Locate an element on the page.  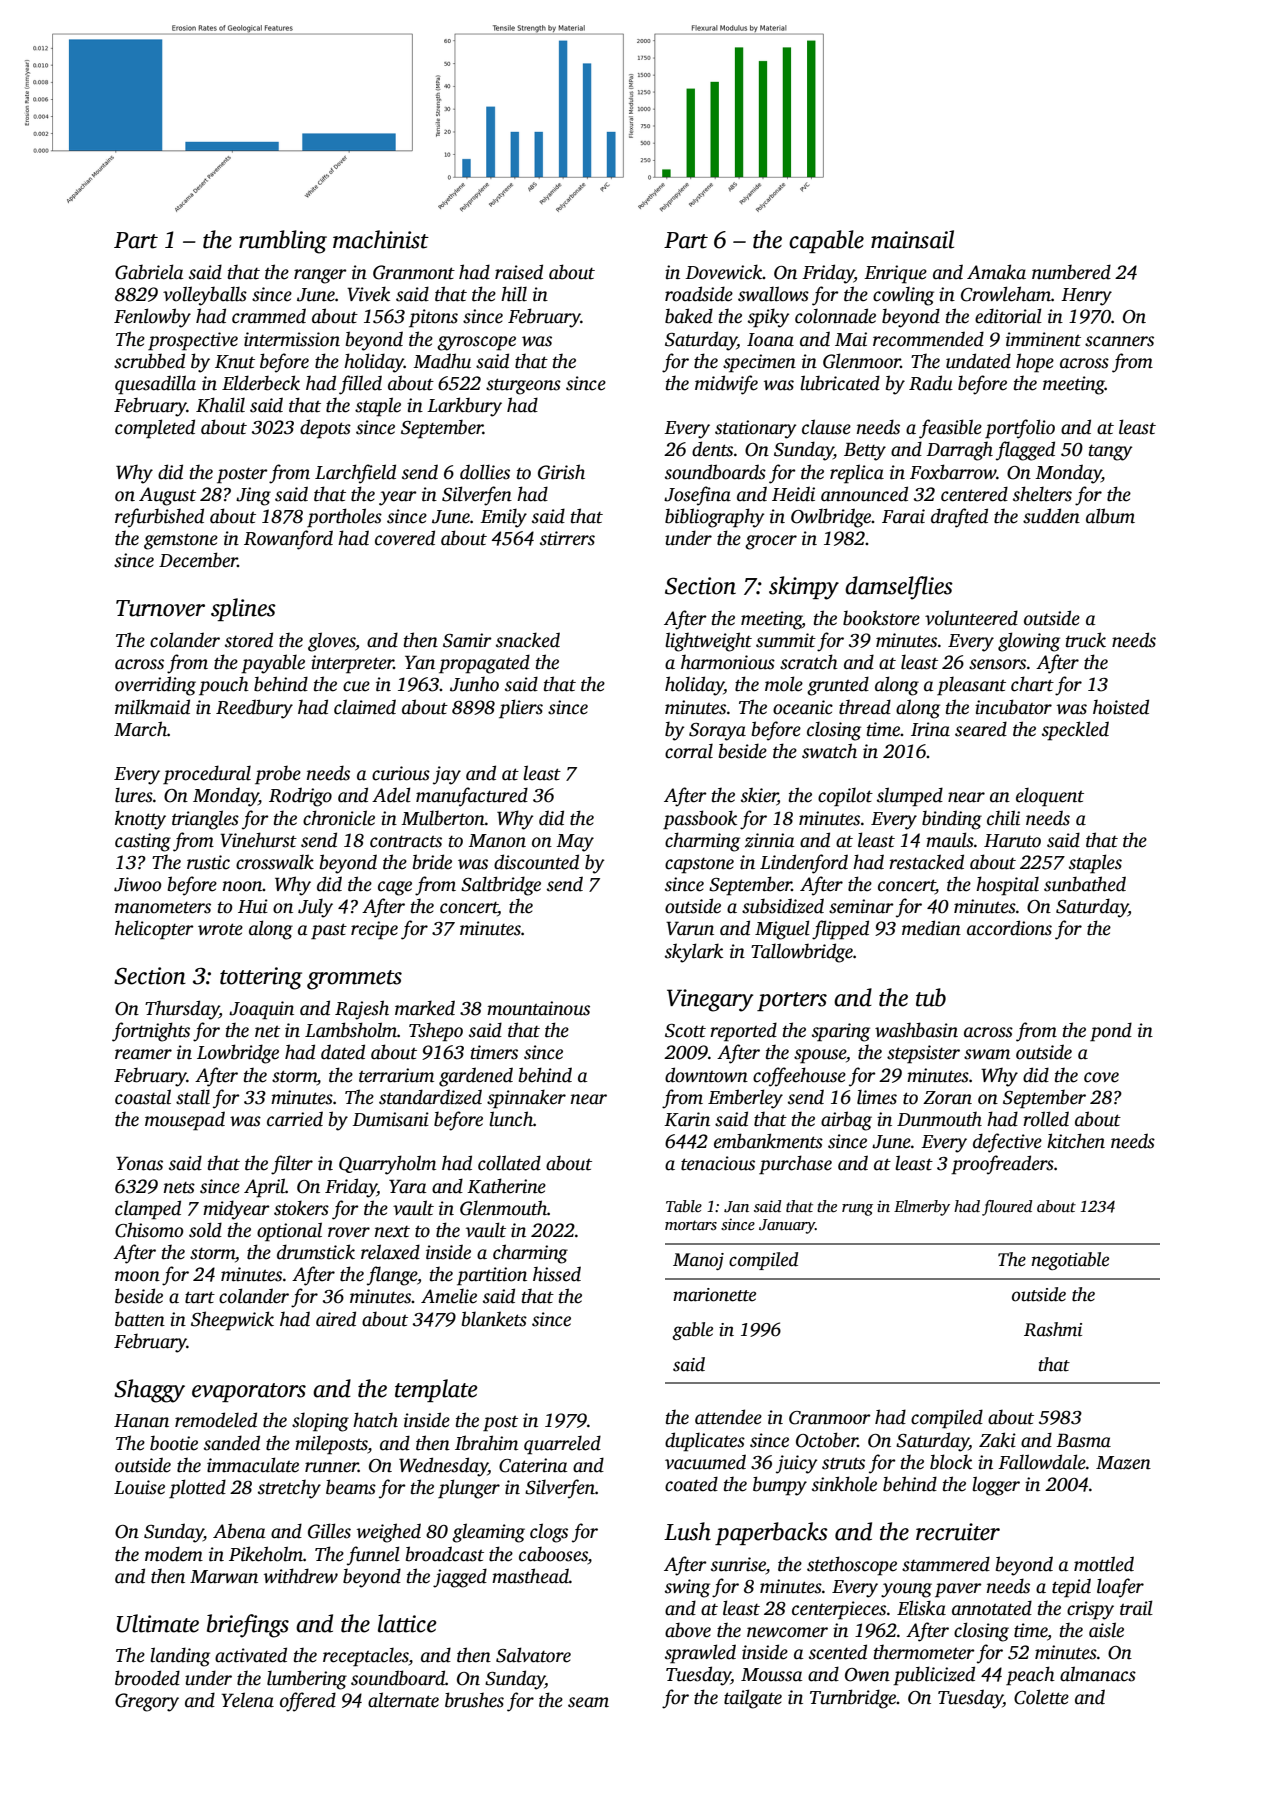
mole is located at coordinates (784, 684).
